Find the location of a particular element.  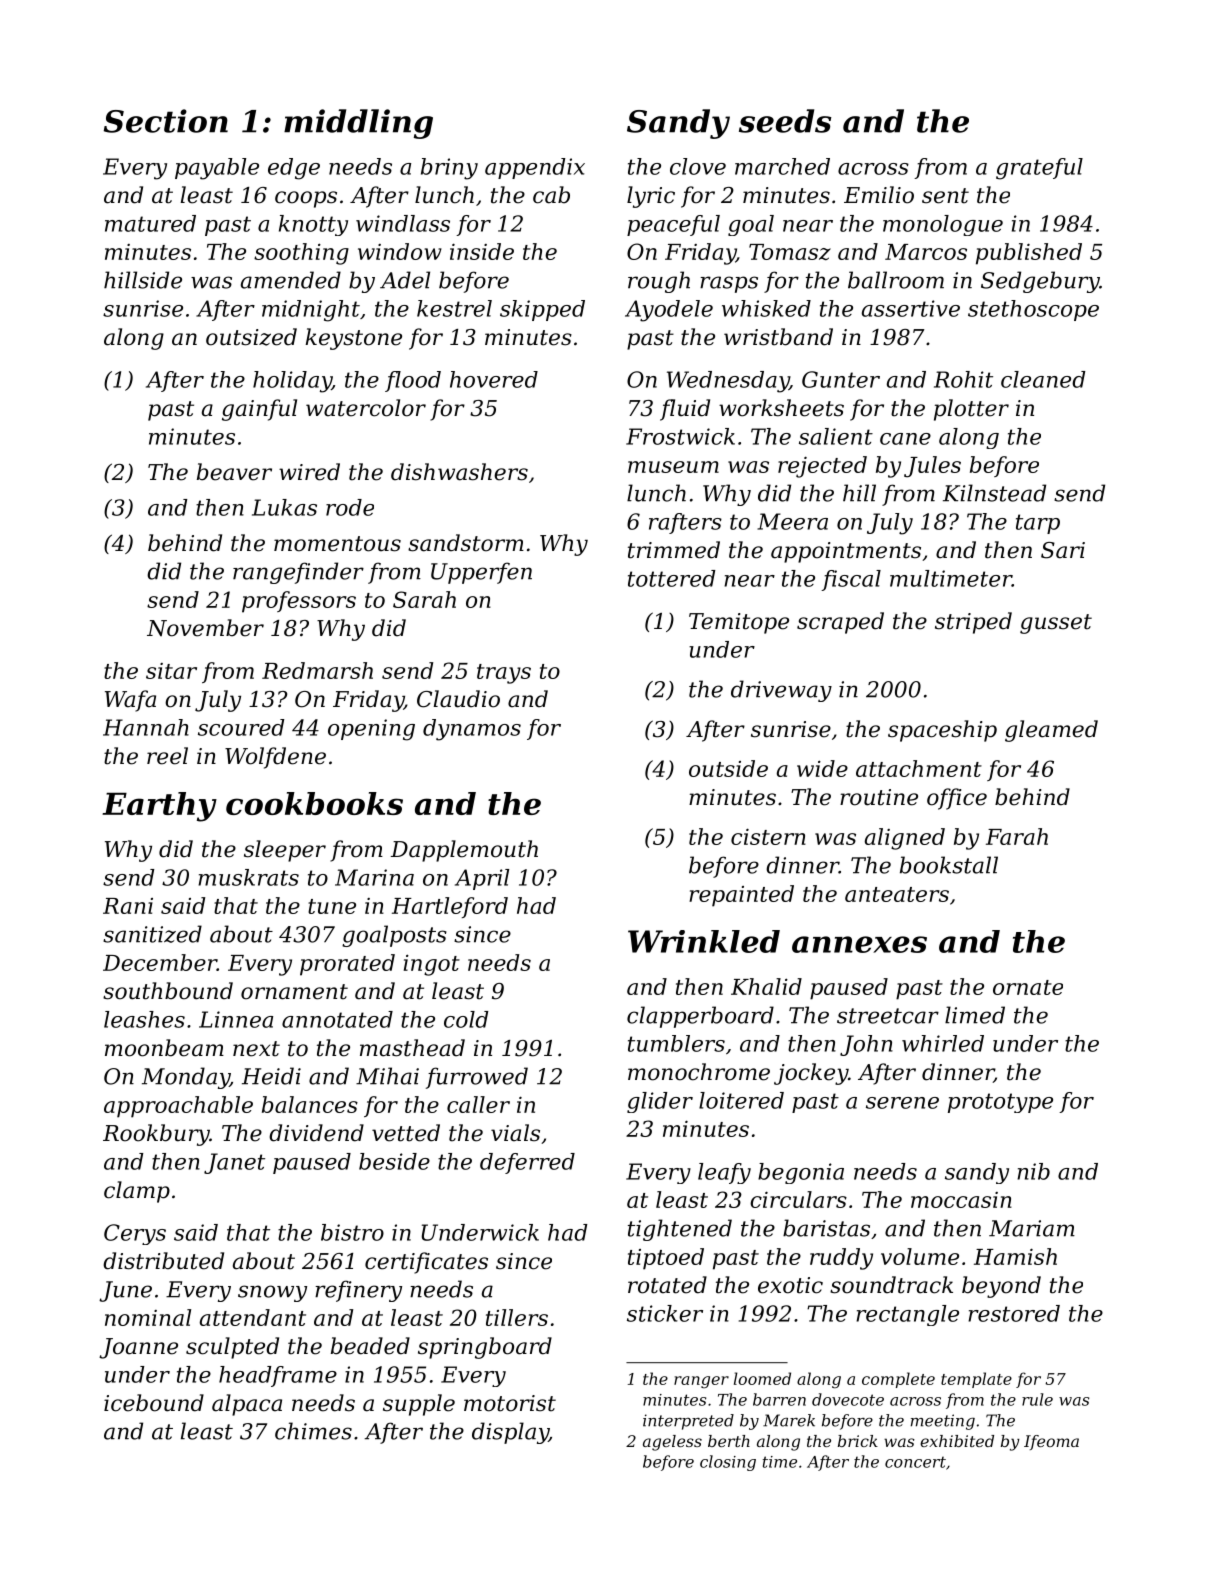

Section is located at coordinates (166, 121).
